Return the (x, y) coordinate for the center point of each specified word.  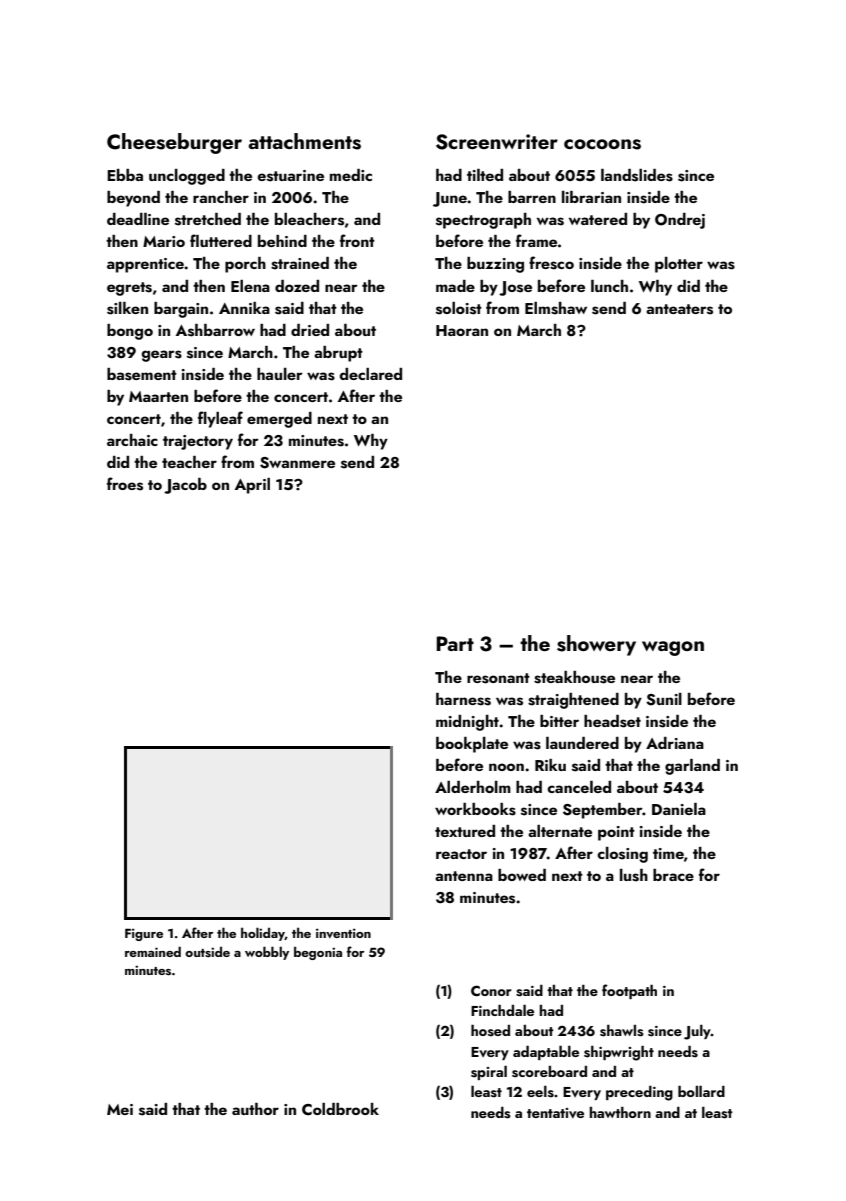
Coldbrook (340, 1109)
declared (370, 374)
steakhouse (574, 677)
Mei (120, 1109)
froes (125, 484)
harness (463, 699)
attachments (304, 141)
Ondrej (680, 221)
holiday (263, 934)
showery (596, 645)
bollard (701, 1091)
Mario (164, 241)
